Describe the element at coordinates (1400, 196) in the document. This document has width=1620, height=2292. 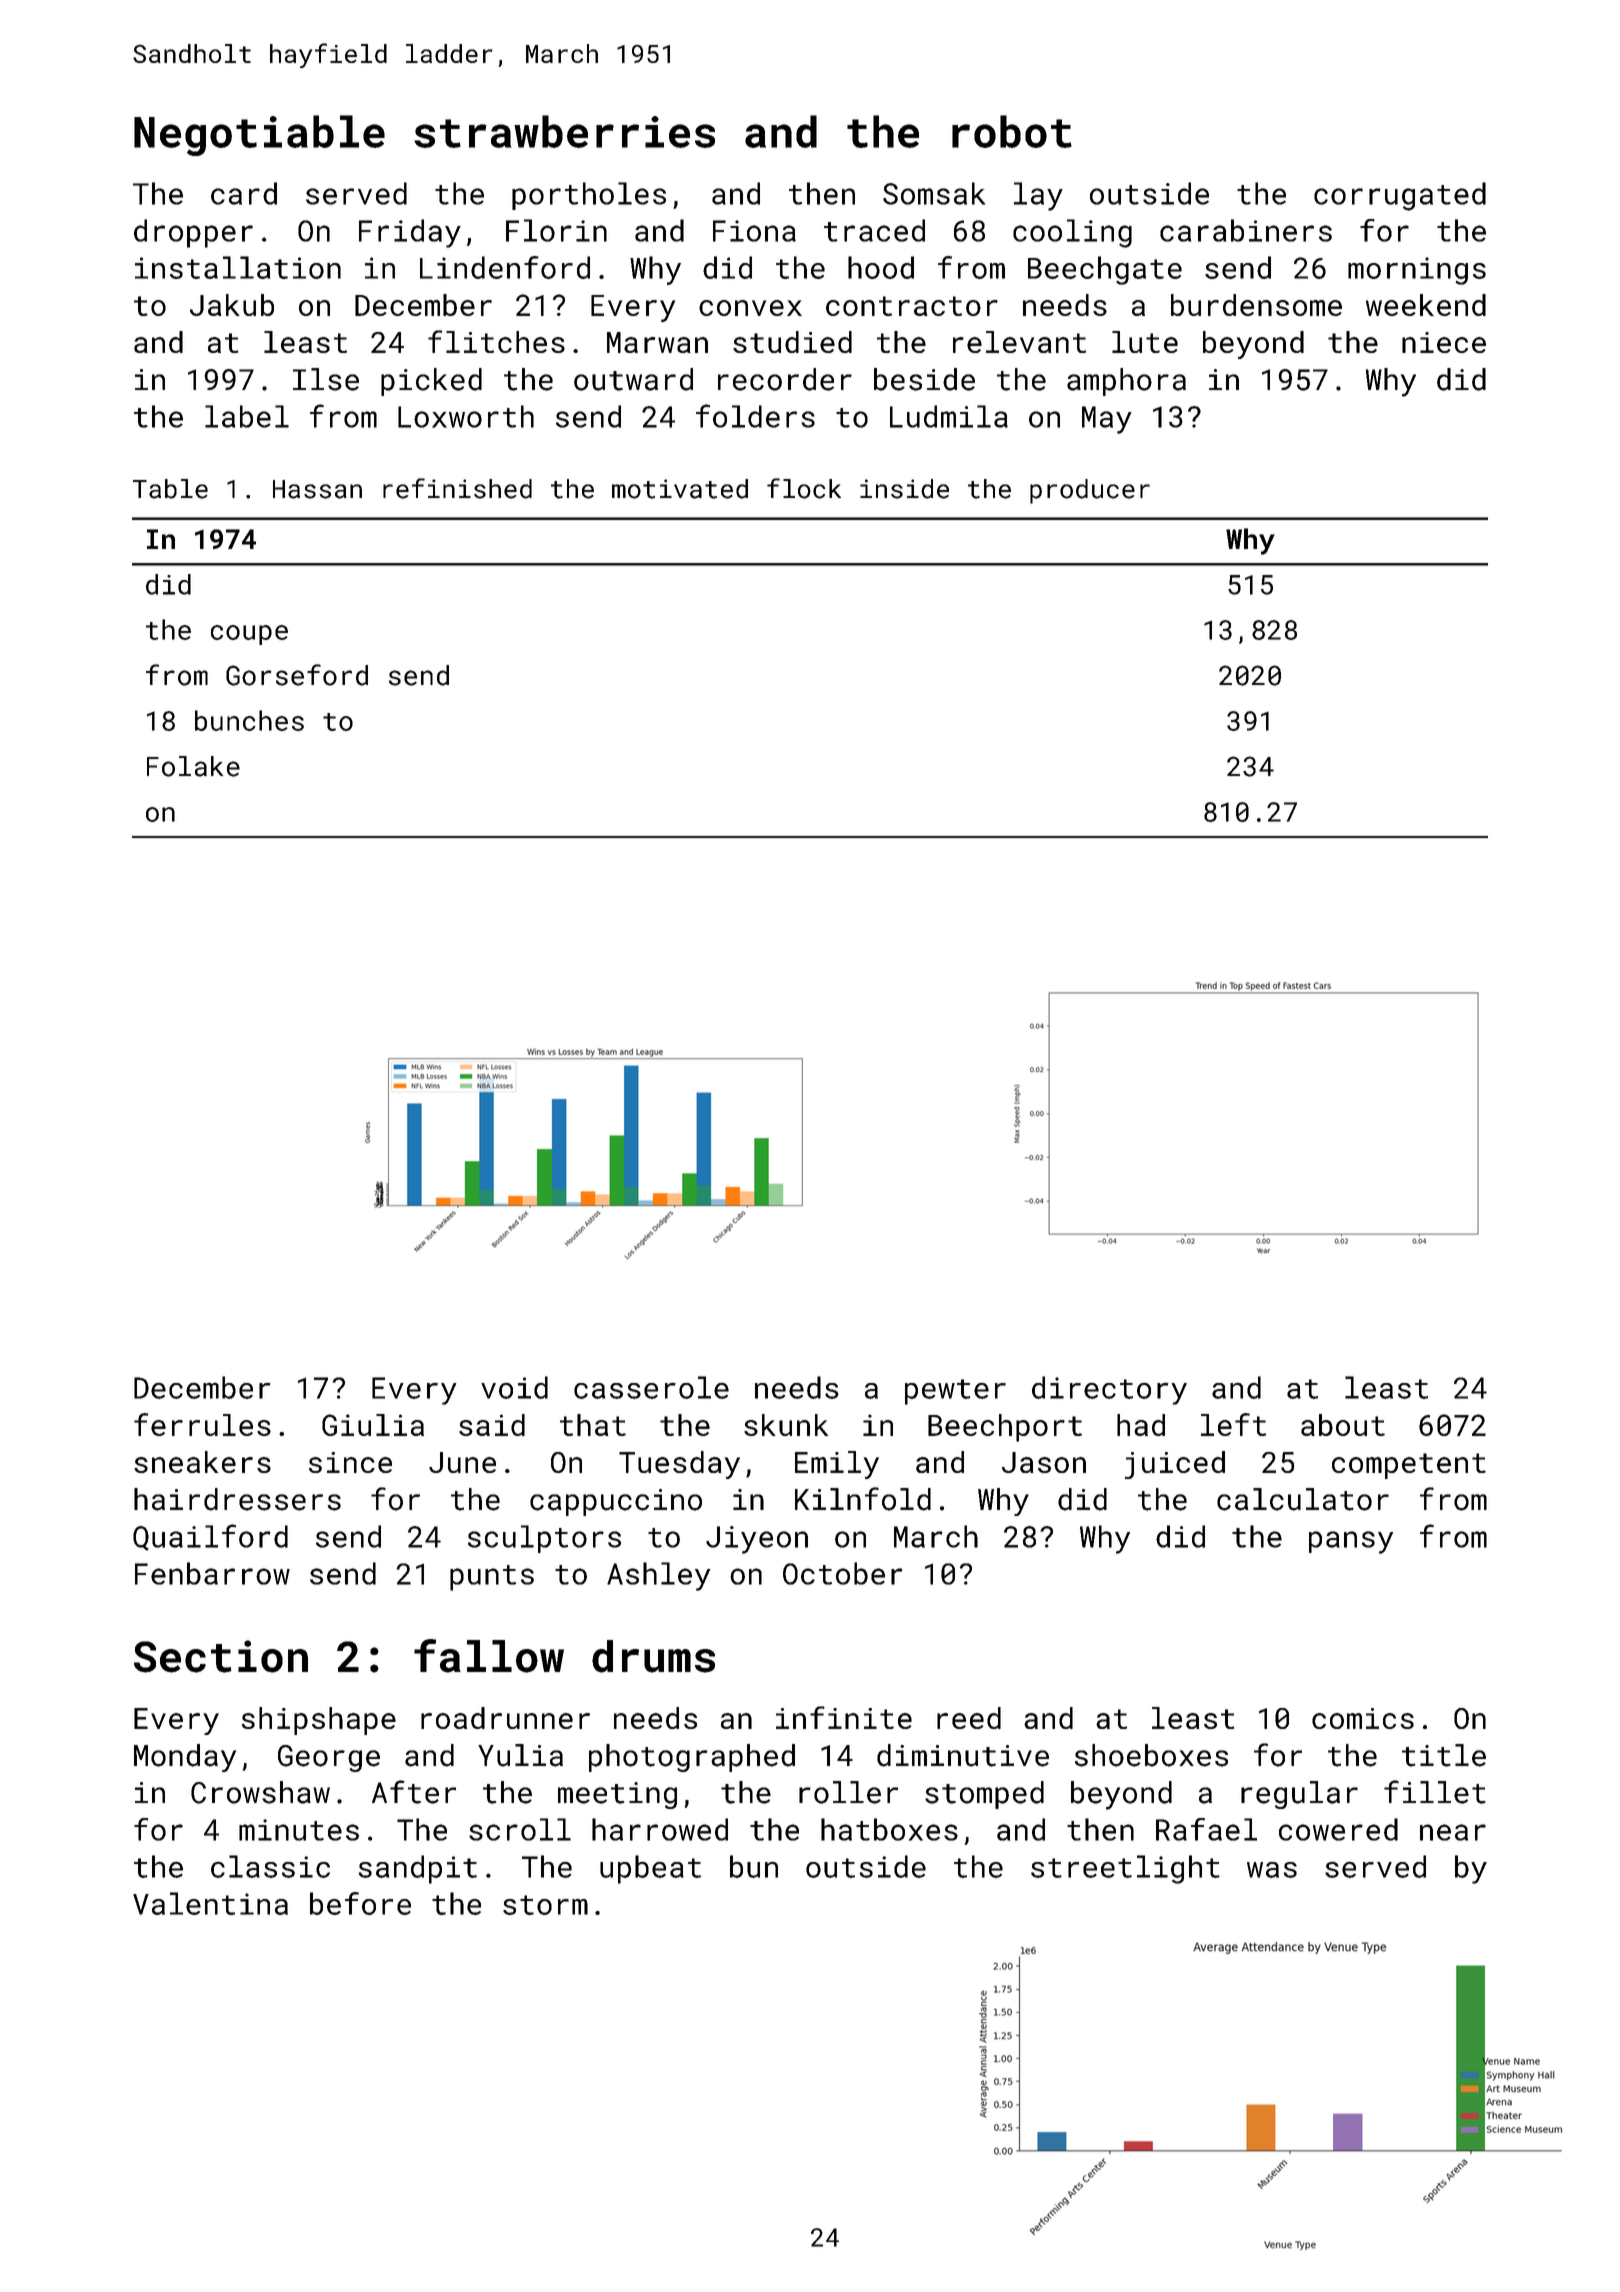
I see `corrugated` at that location.
